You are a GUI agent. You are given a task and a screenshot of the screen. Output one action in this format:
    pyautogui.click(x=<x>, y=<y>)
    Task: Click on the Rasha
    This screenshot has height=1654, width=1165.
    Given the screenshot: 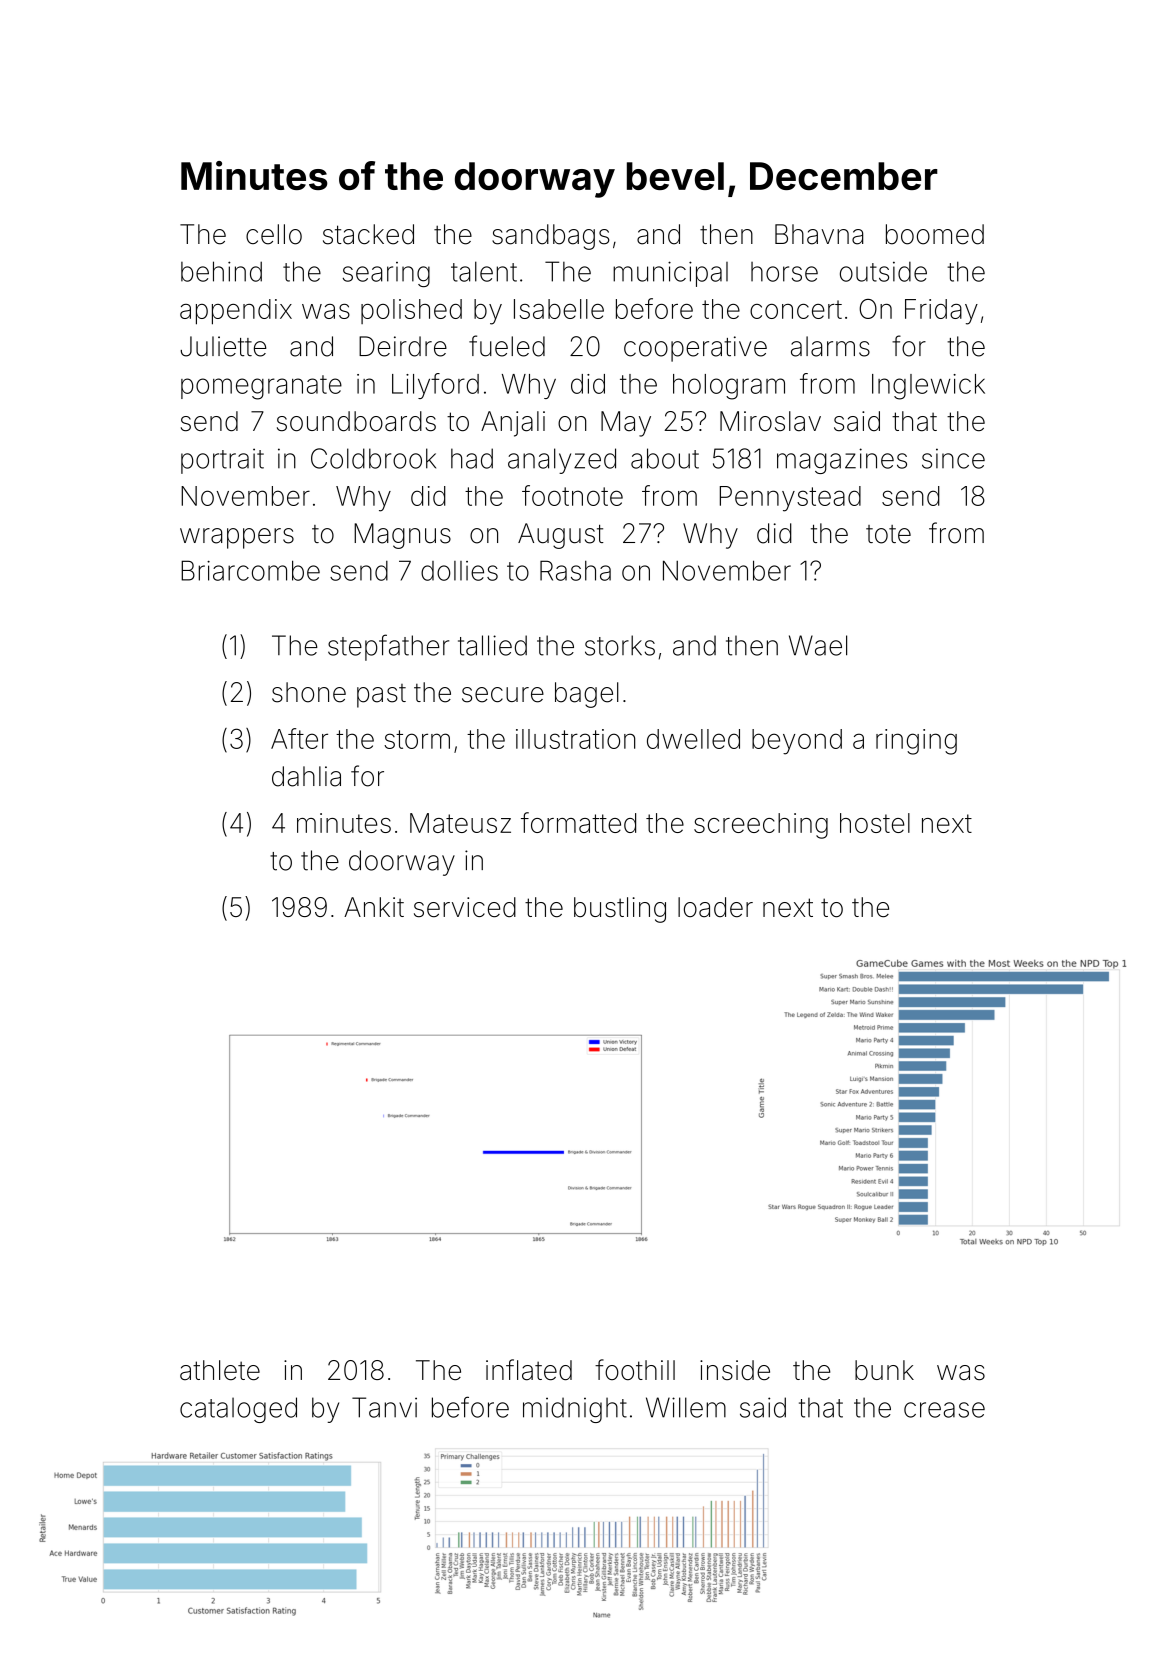 What is the action you would take?
    pyautogui.click(x=575, y=570)
